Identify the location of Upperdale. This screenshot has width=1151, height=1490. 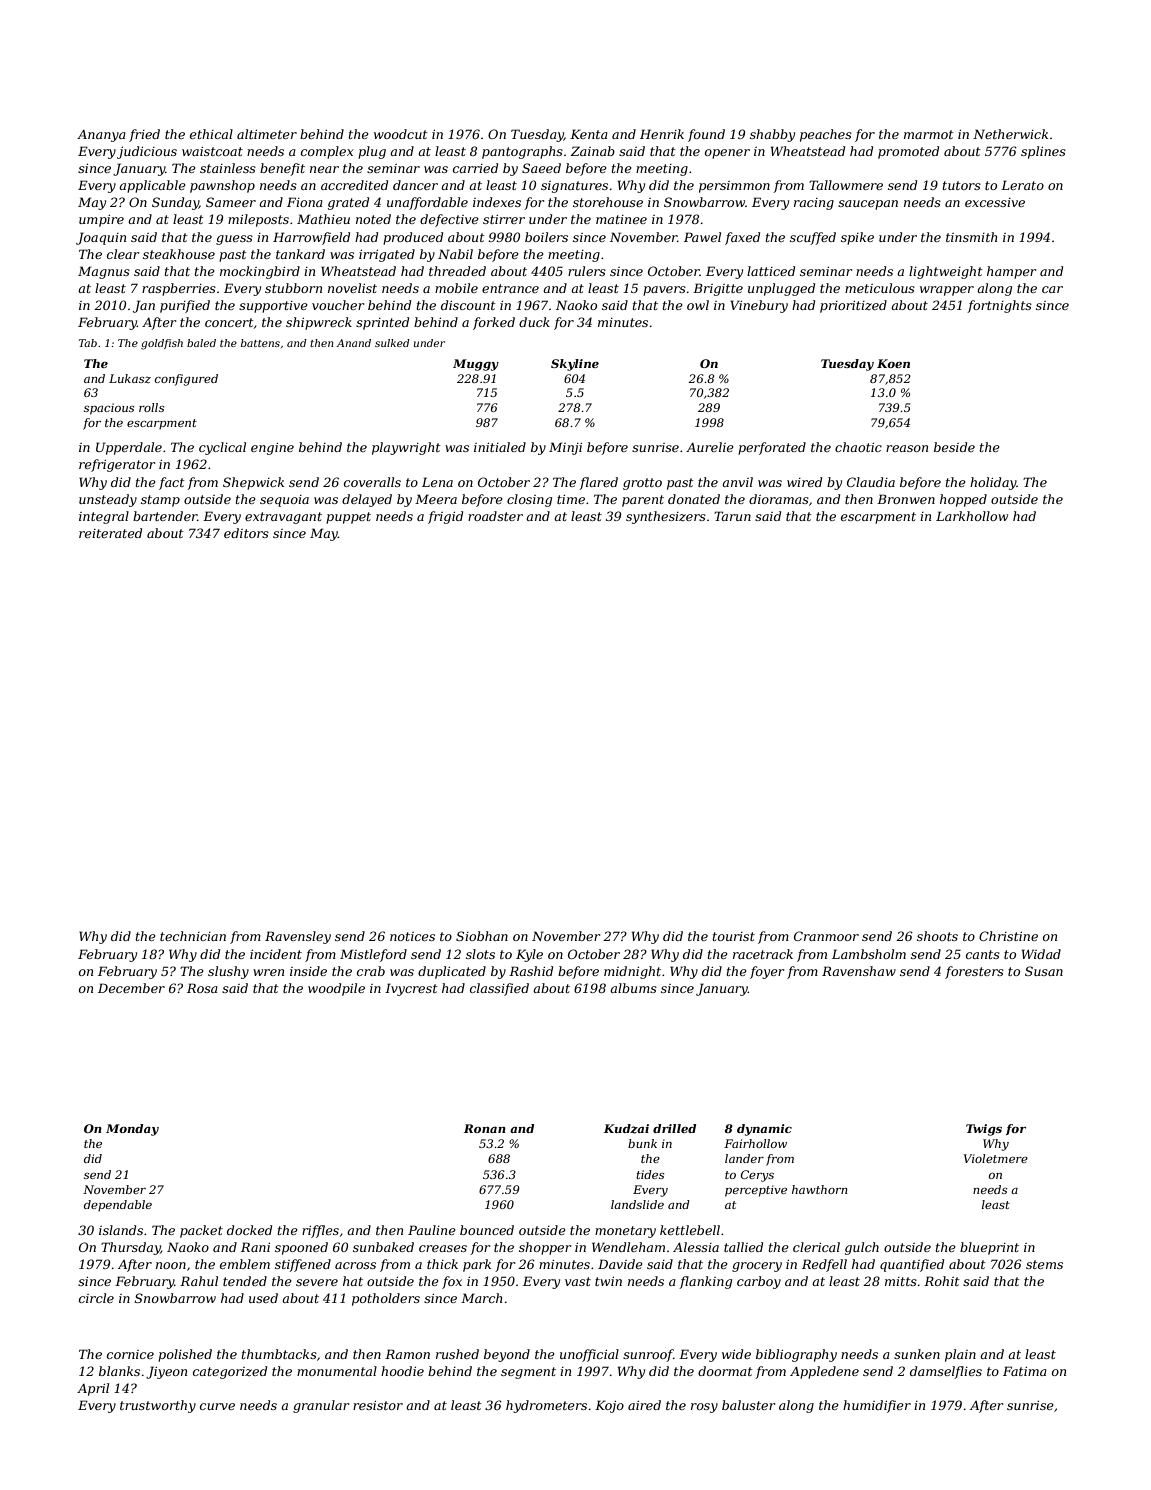
(129, 448).
